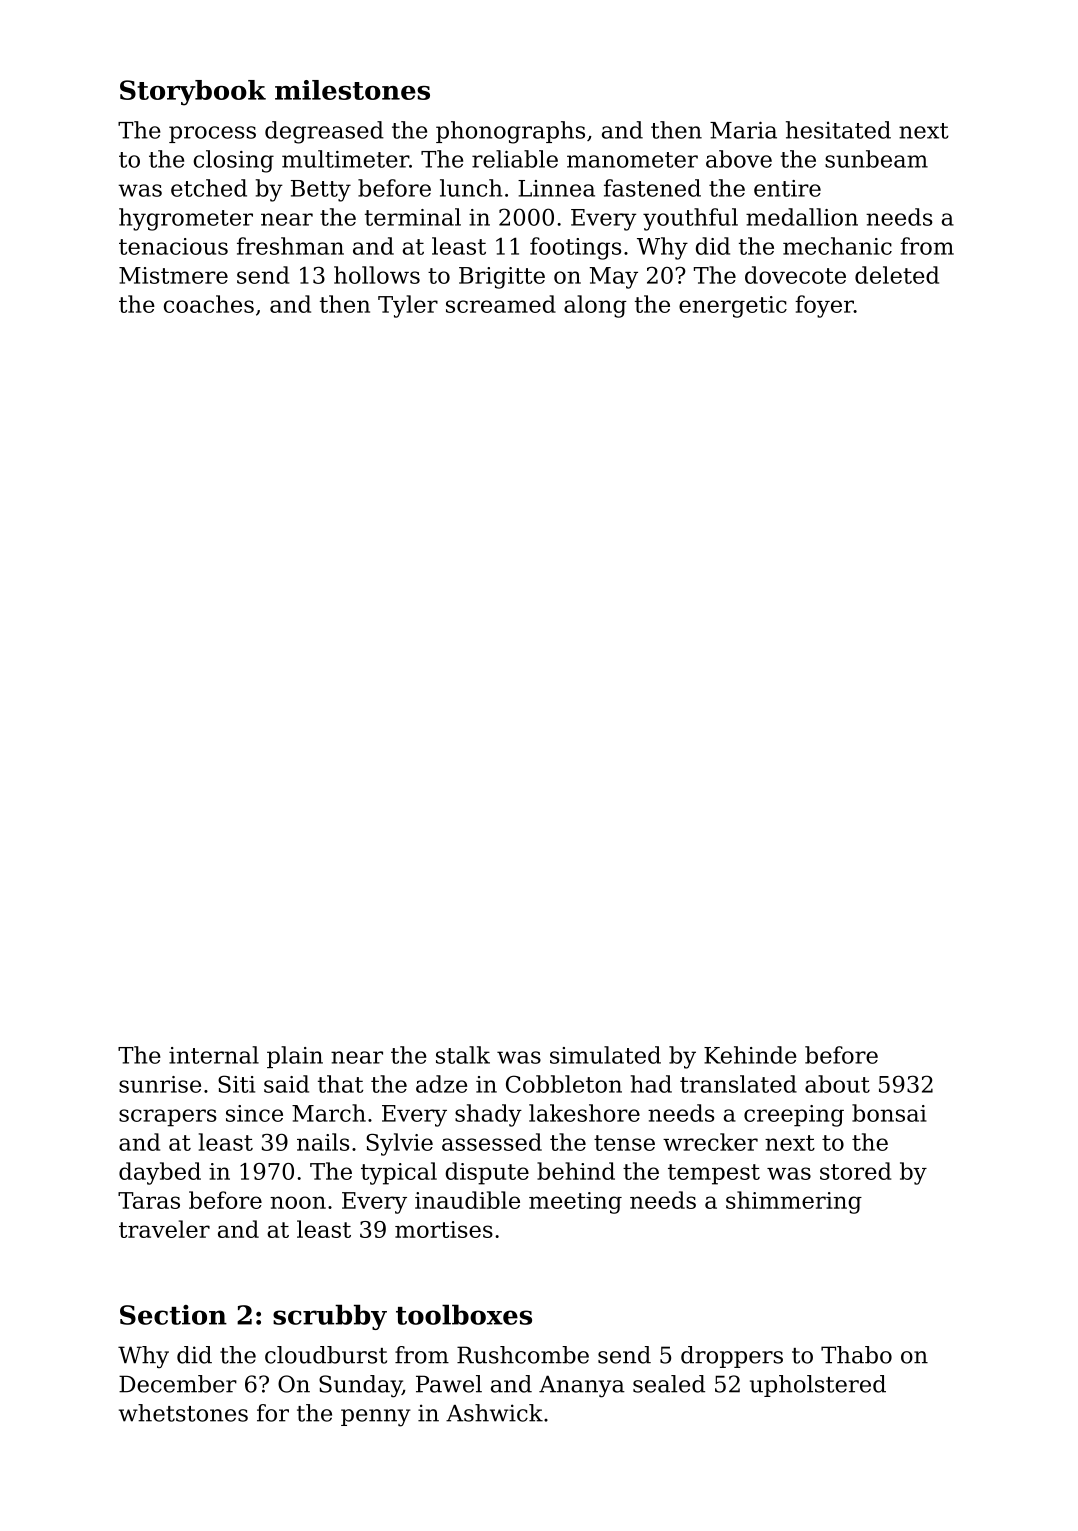  I want to click on Section, so click(173, 1315).
